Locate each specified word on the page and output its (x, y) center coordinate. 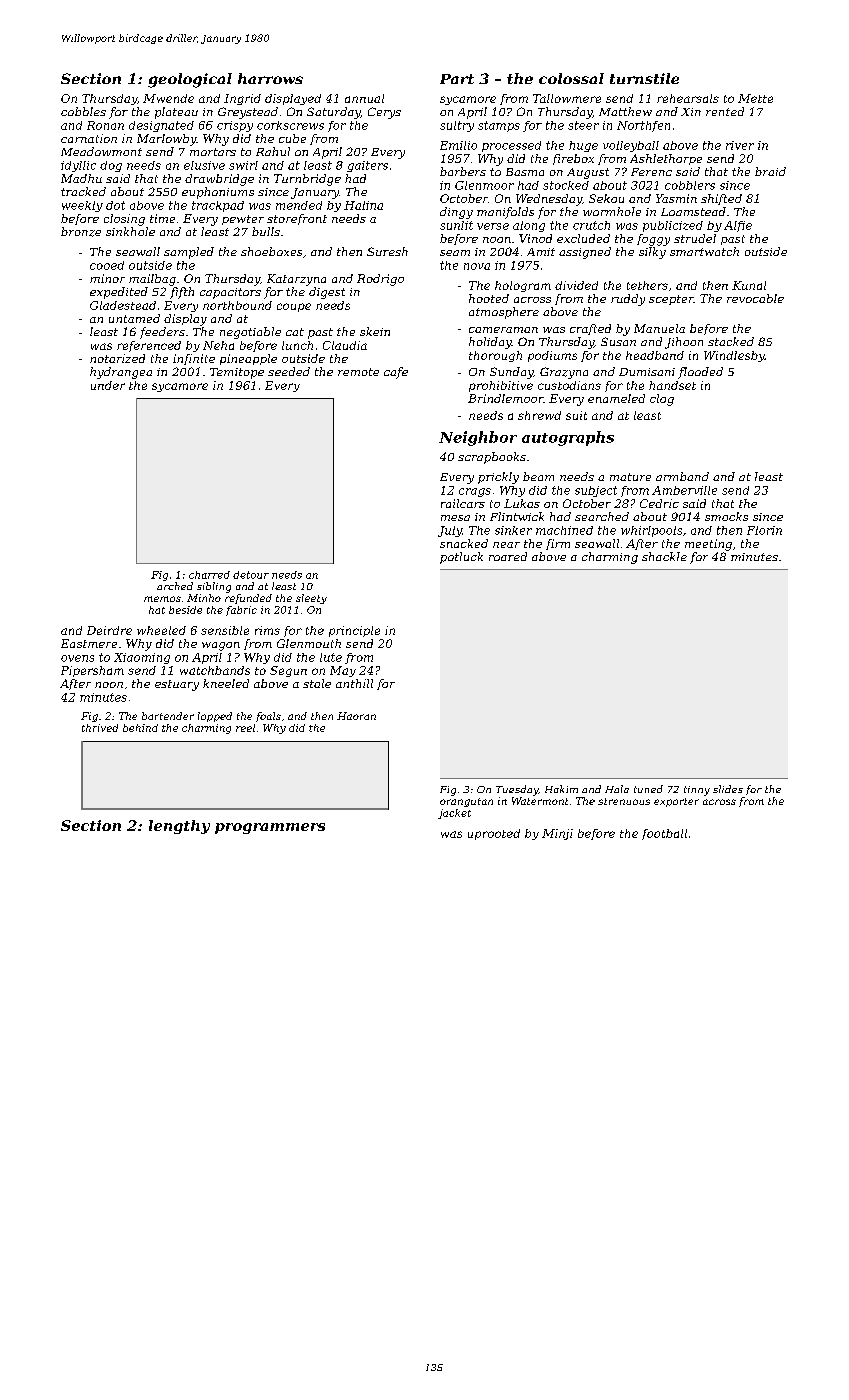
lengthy (179, 827)
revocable (755, 298)
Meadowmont (101, 151)
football (664, 834)
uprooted (494, 834)
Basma (525, 172)
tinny (697, 791)
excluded (583, 238)
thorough (495, 356)
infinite (194, 359)
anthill (354, 683)
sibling (214, 587)
